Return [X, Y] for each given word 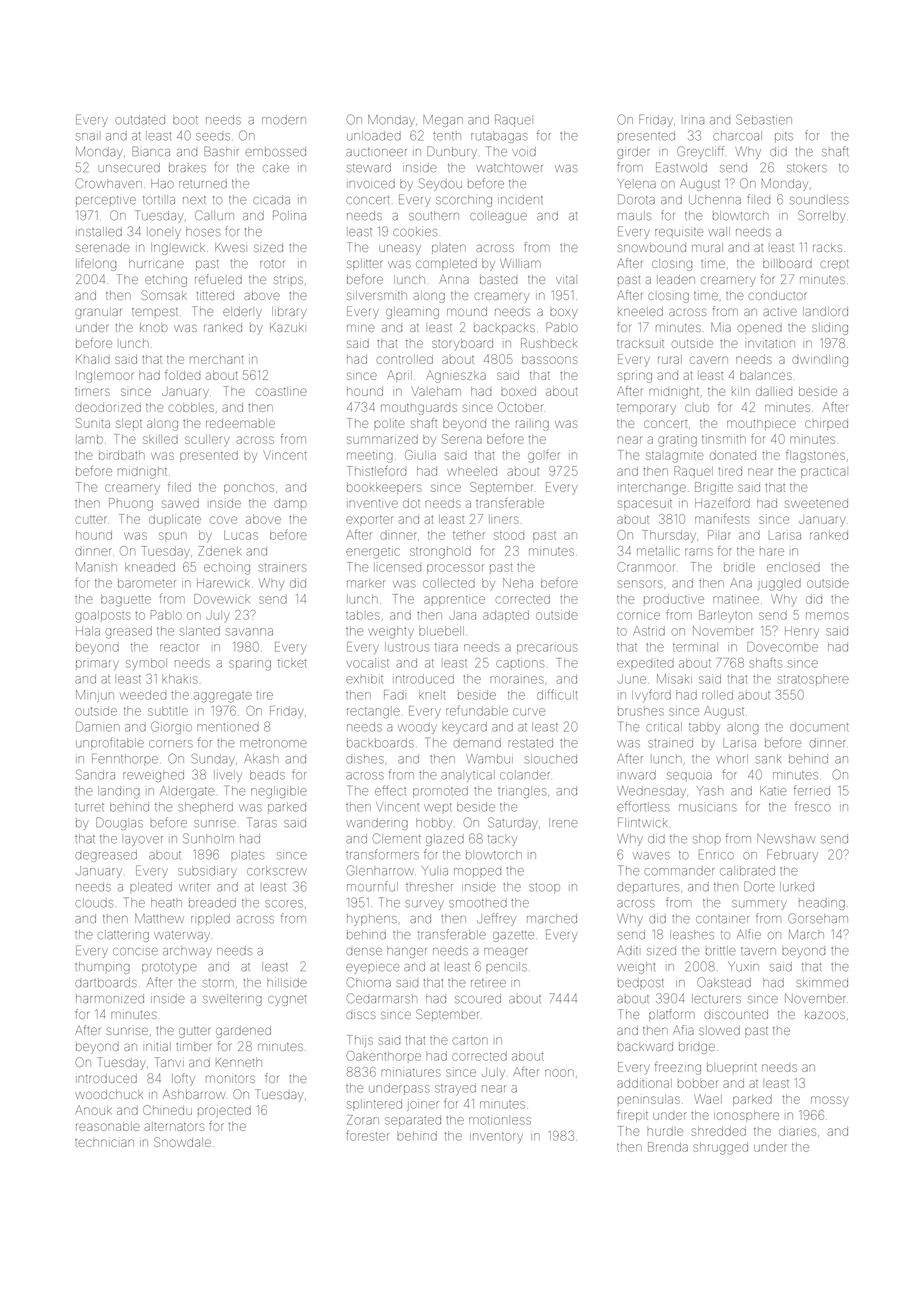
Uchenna [715, 199]
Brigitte [714, 488]
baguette [126, 601]
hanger [407, 952]
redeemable [240, 423]
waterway [182, 936]
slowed [719, 1030]
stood [509, 535]
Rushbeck [549, 343]
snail [87, 137]
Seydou [440, 184]
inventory [496, 1137]
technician [104, 1142]
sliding [830, 329]
